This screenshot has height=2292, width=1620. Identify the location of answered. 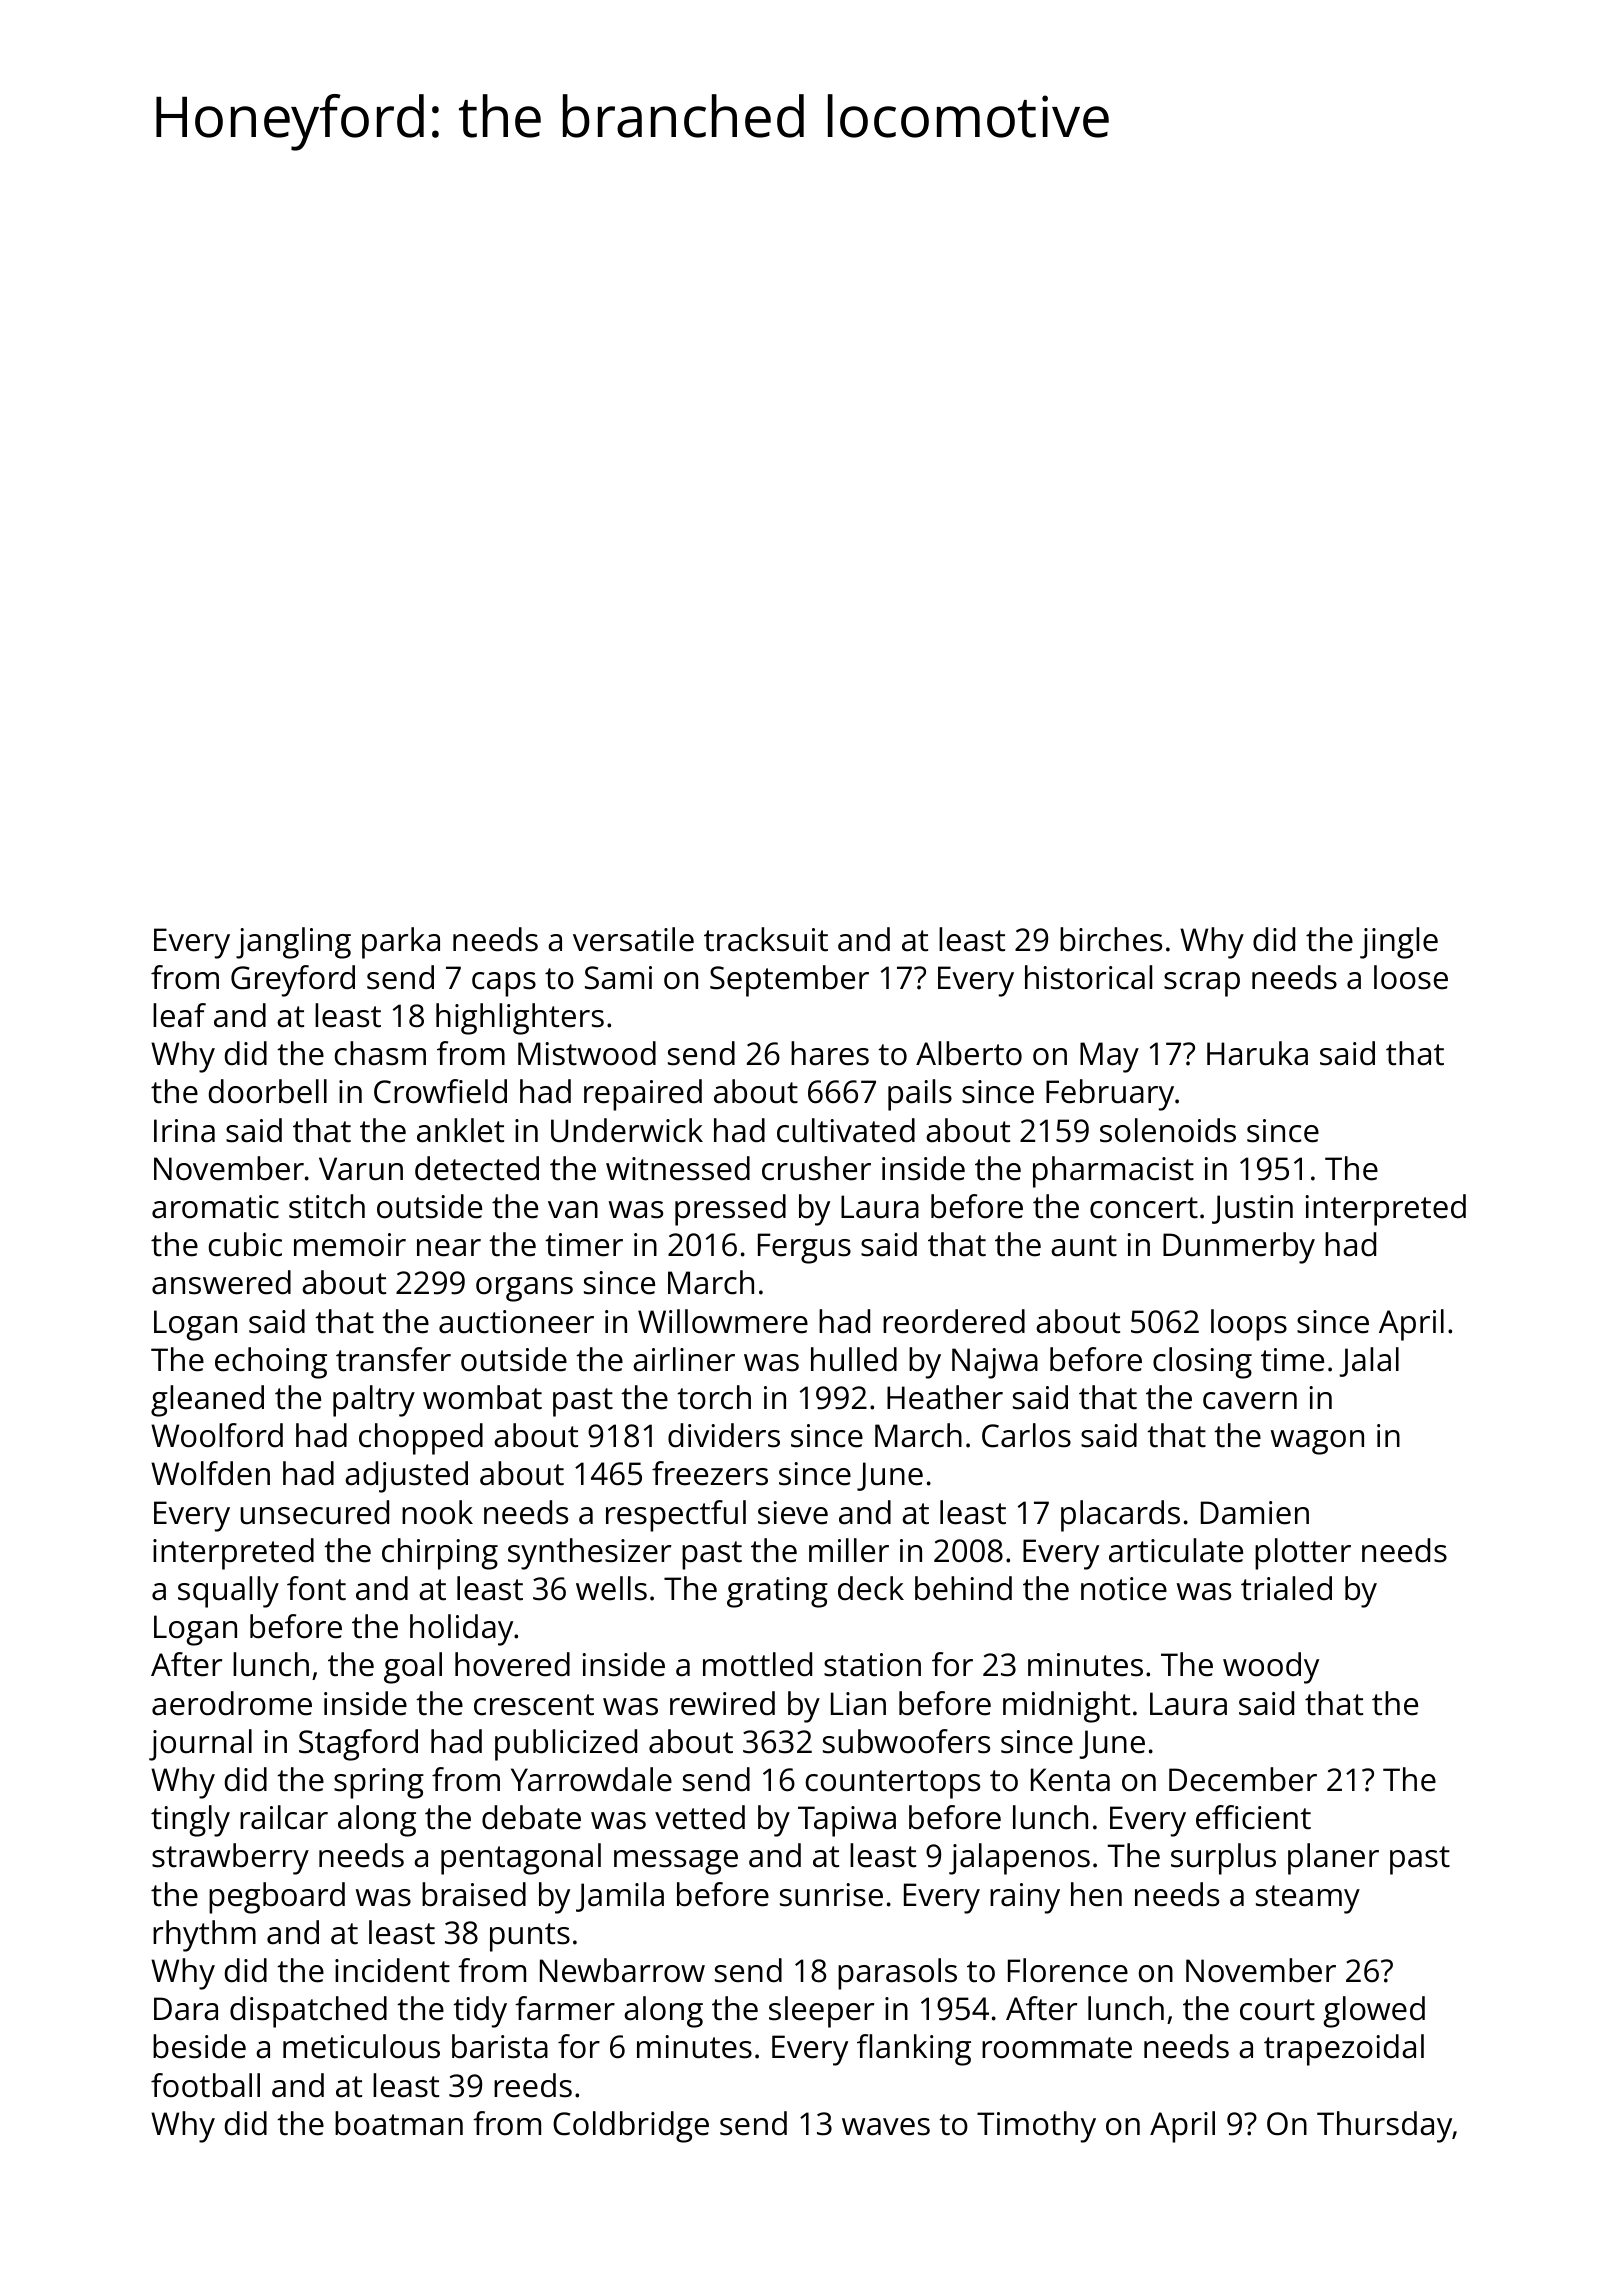
(221, 1282).
